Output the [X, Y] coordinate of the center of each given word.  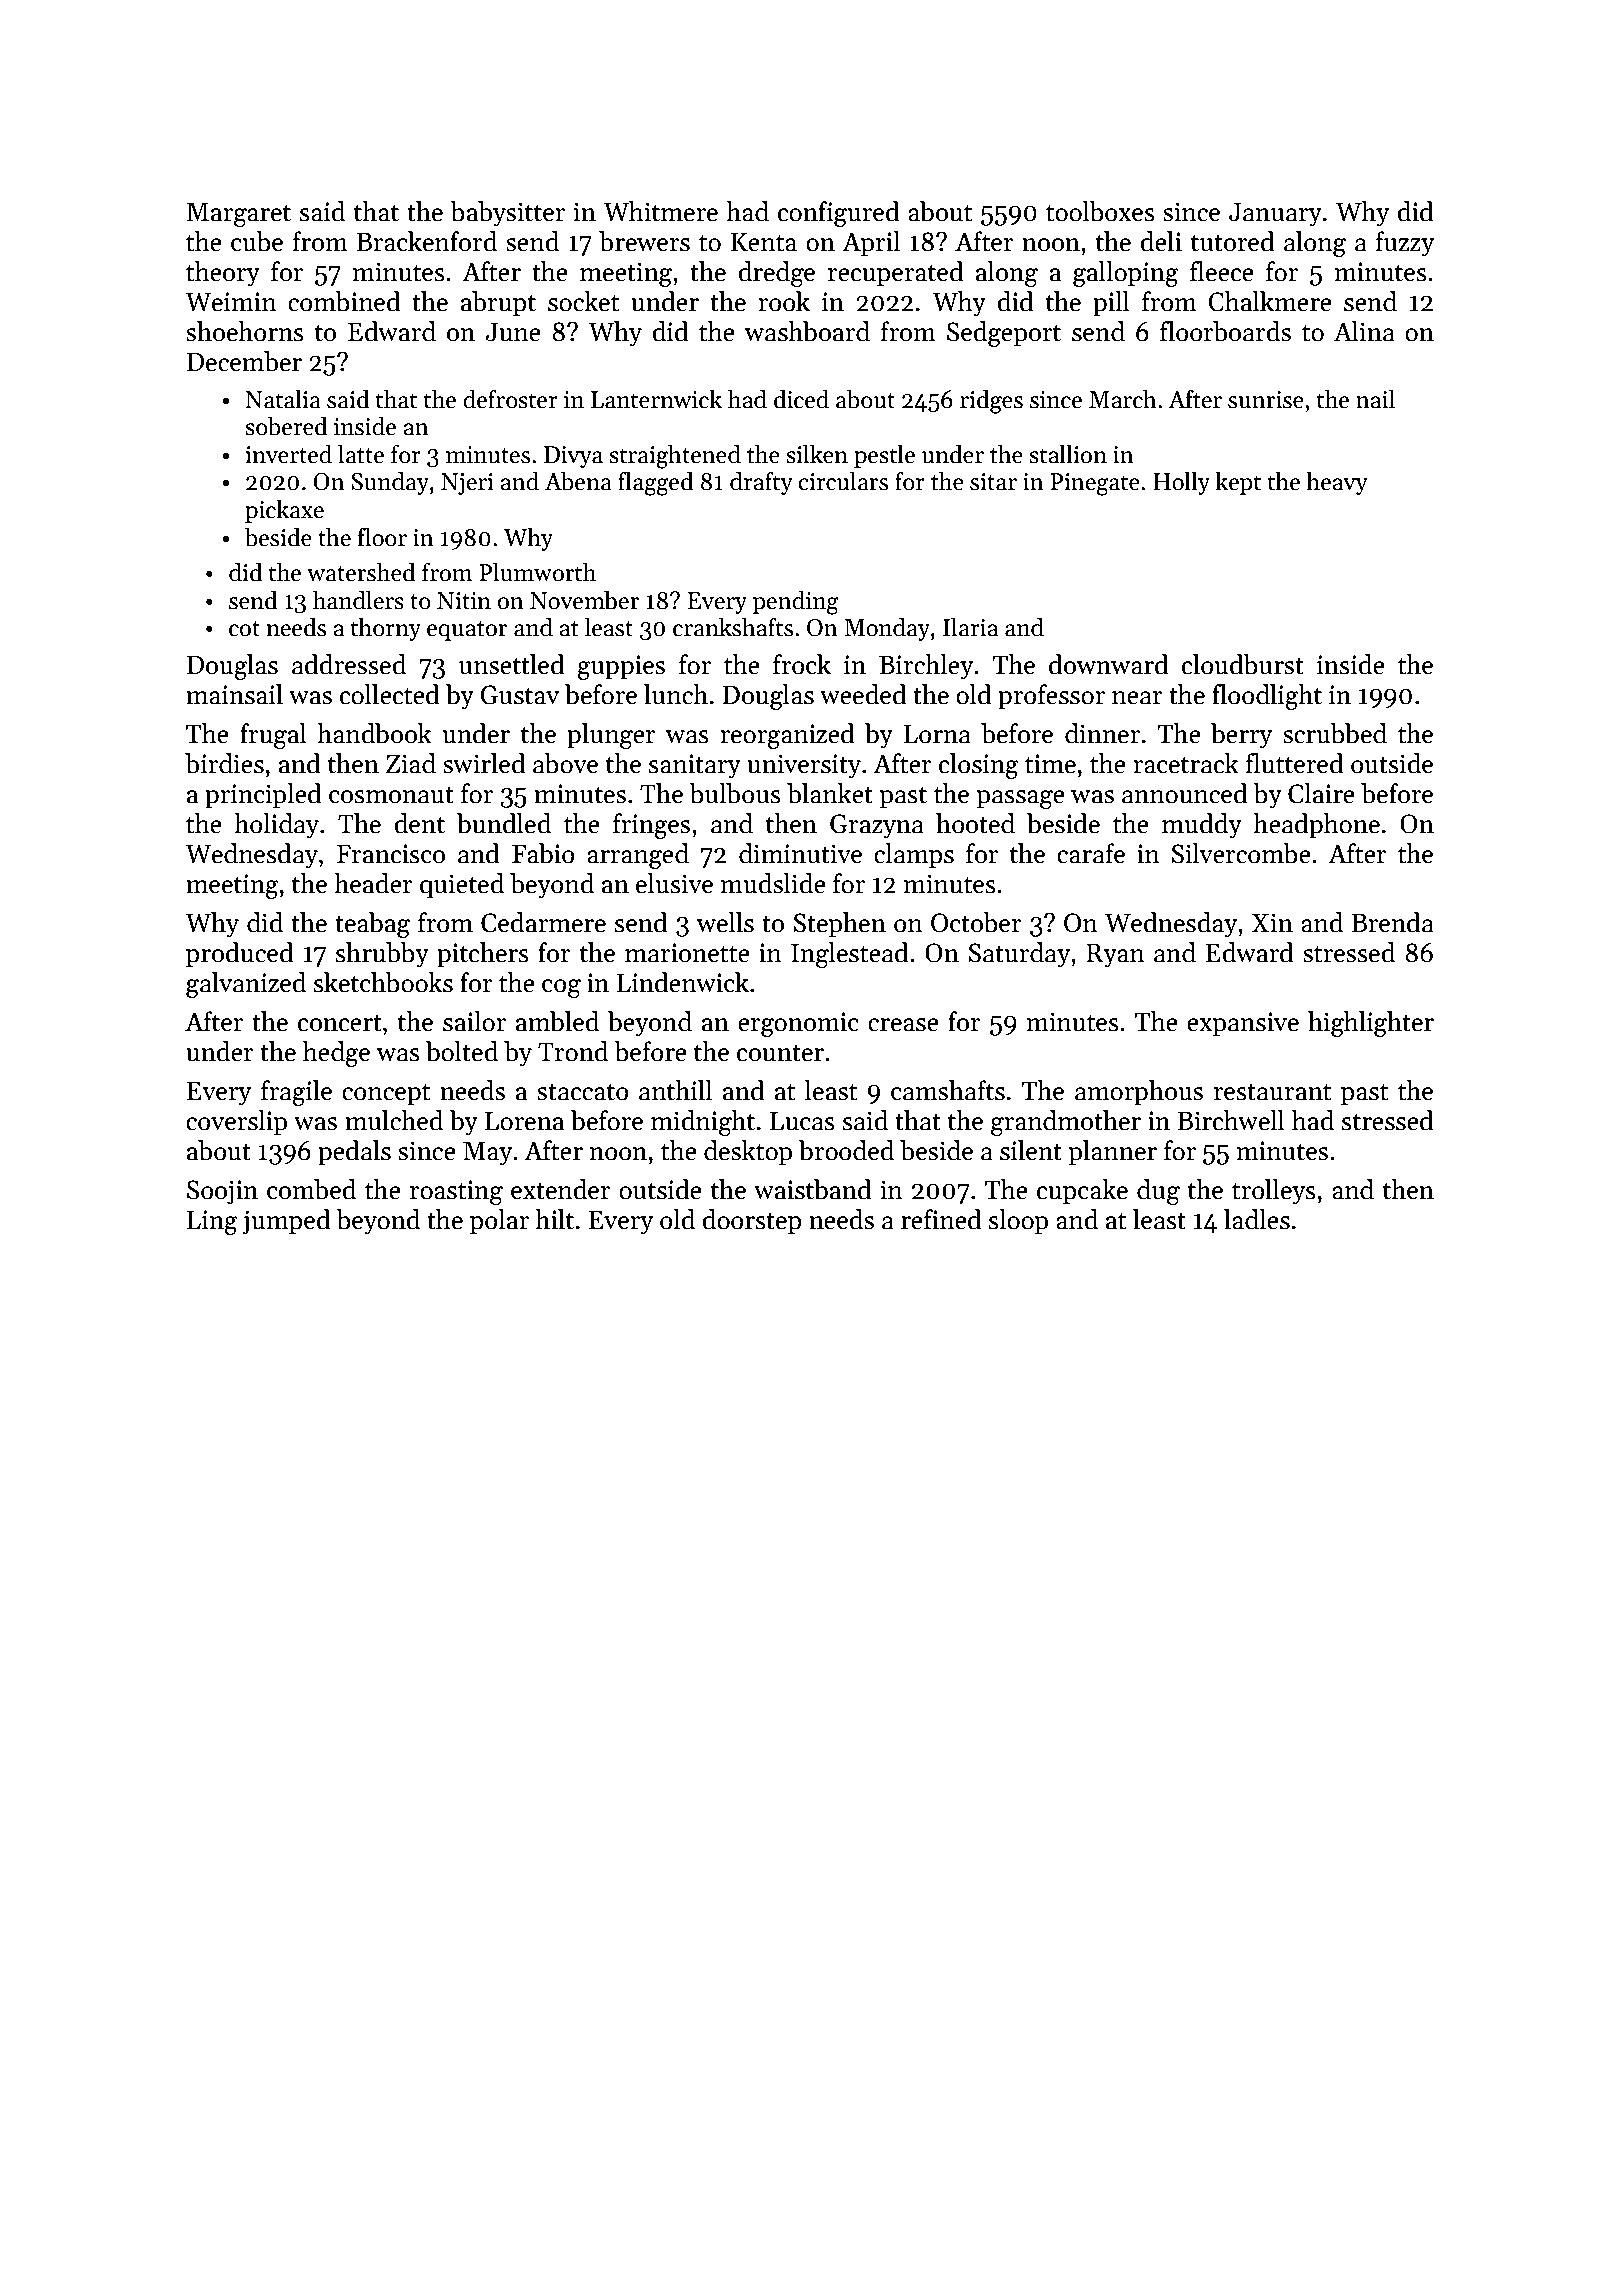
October [976, 922]
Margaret [238, 215]
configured [839, 214]
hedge [336, 1054]
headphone [1316, 826]
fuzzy [1405, 244]
